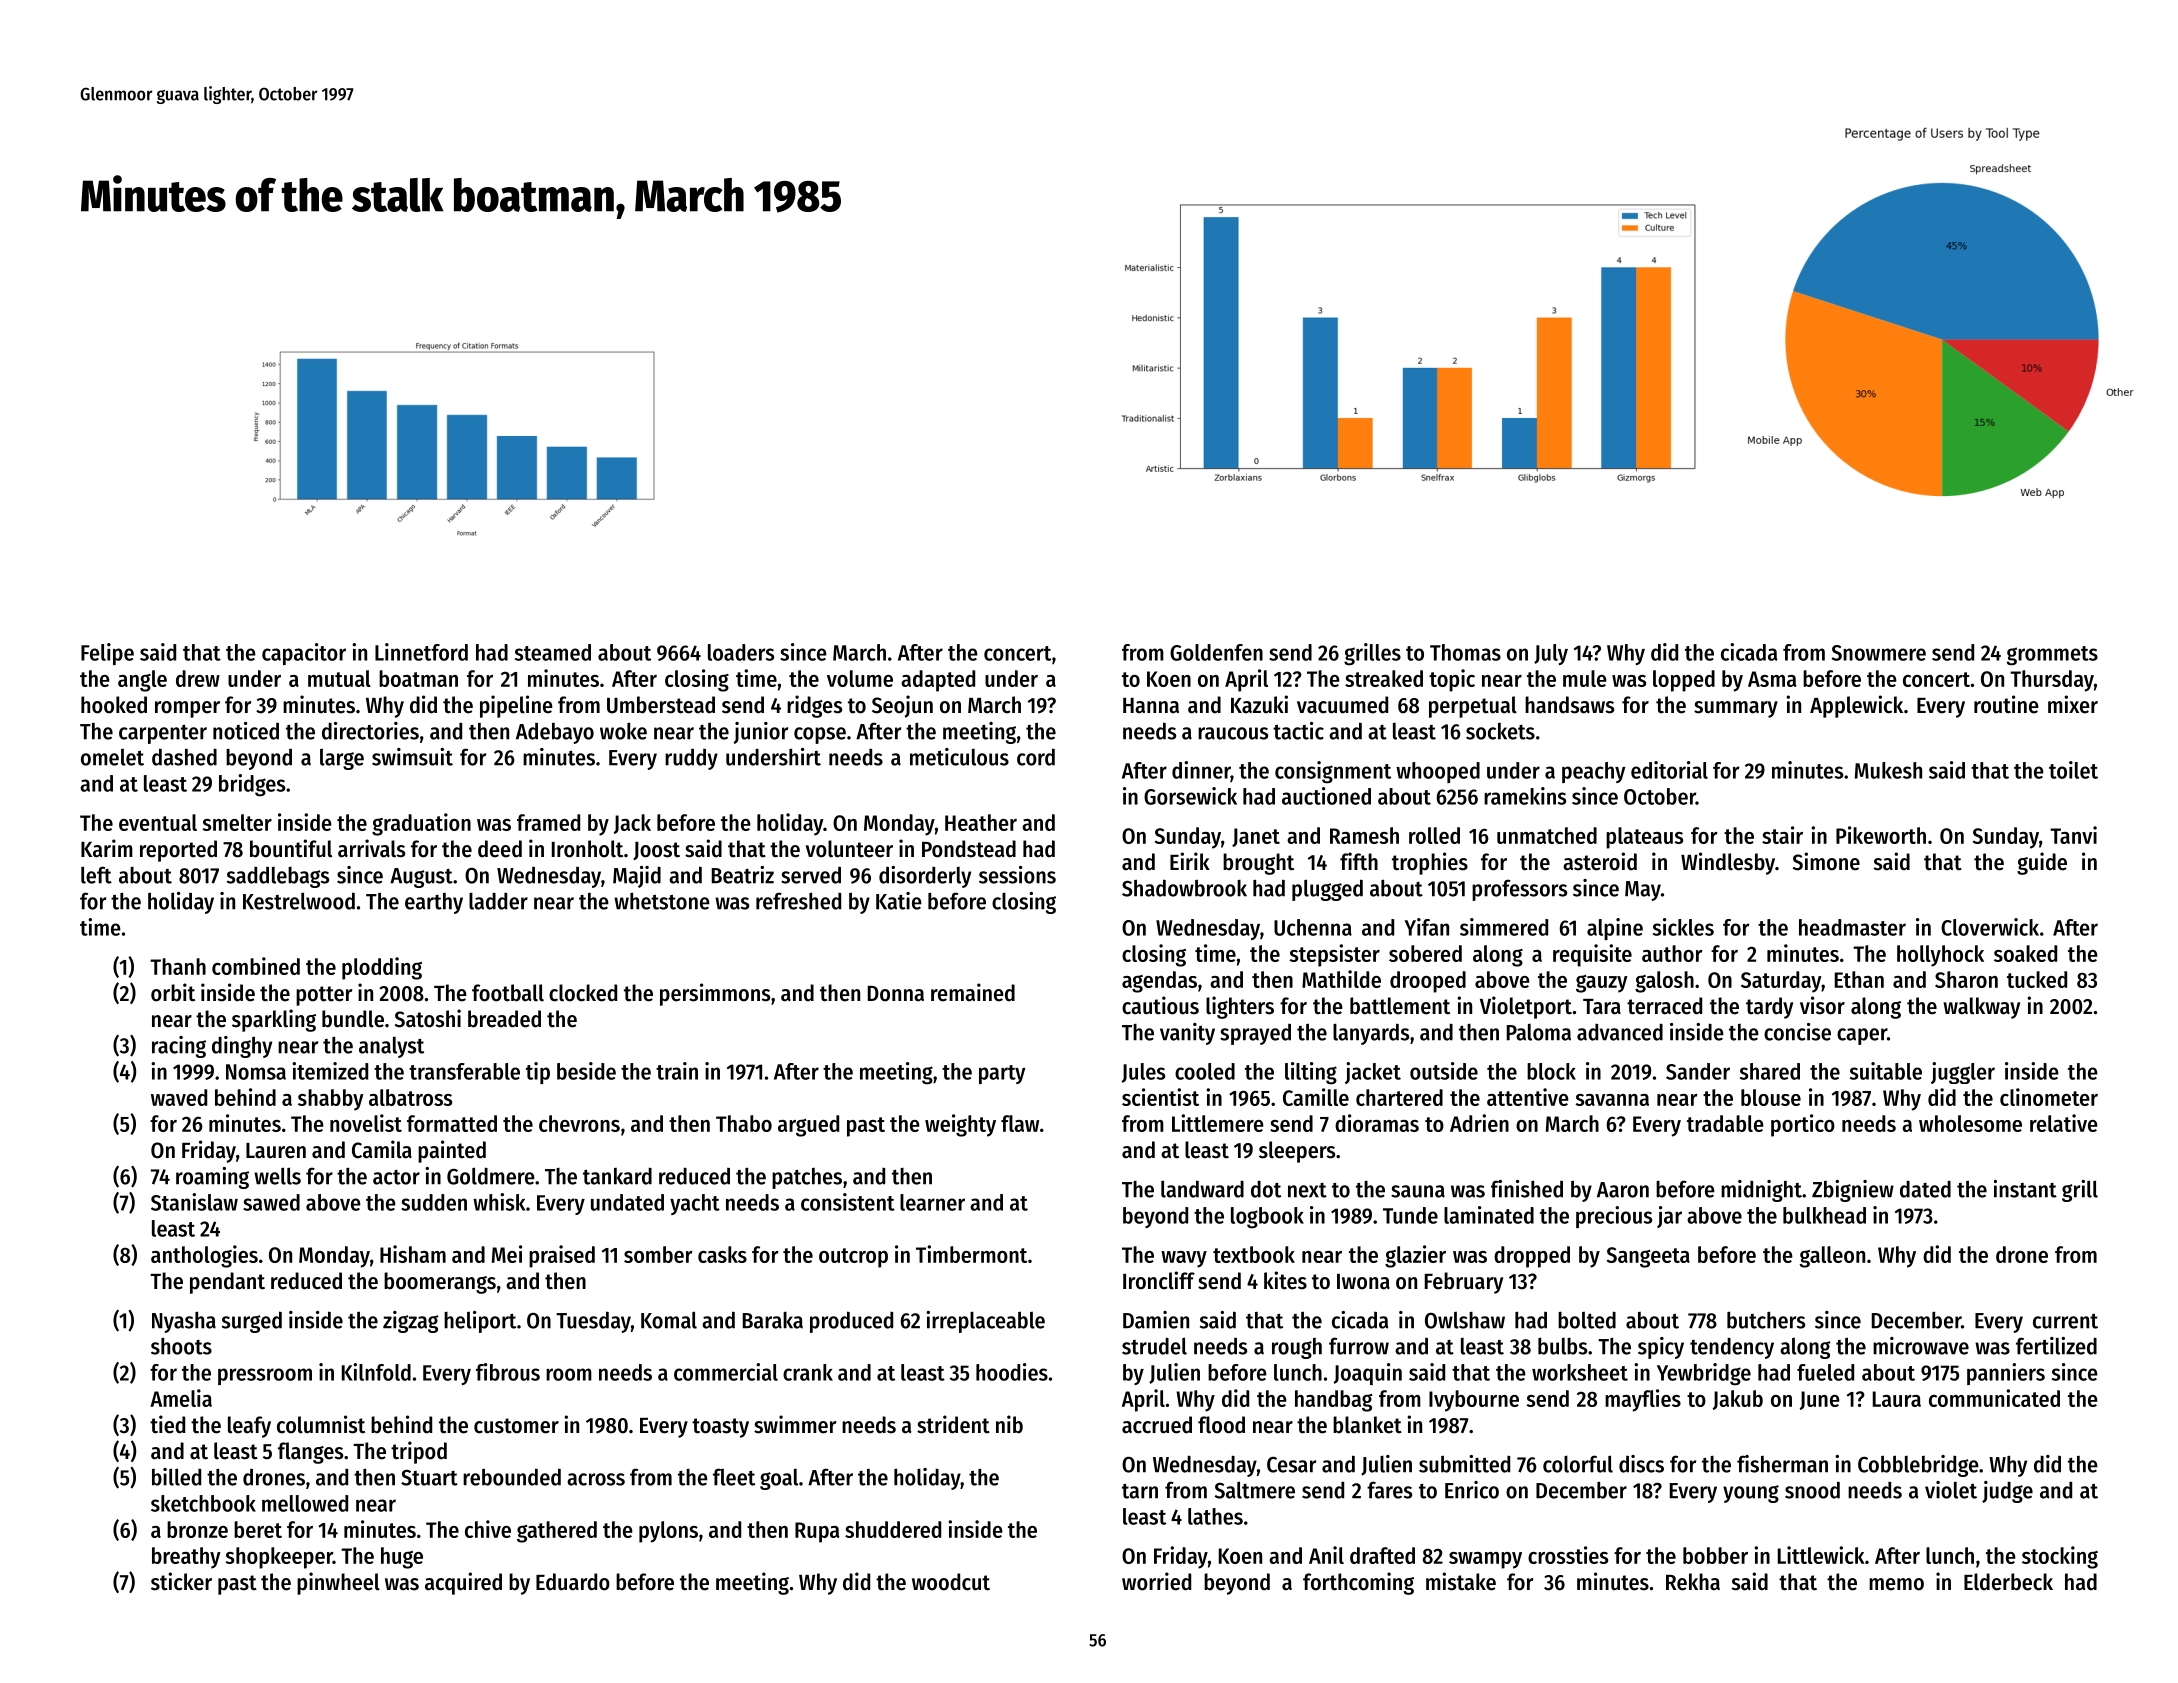 The height and width of the page is (1683, 2178). Describe the element at coordinates (1364, 835) in the page. I see `Ramesh` at that location.
